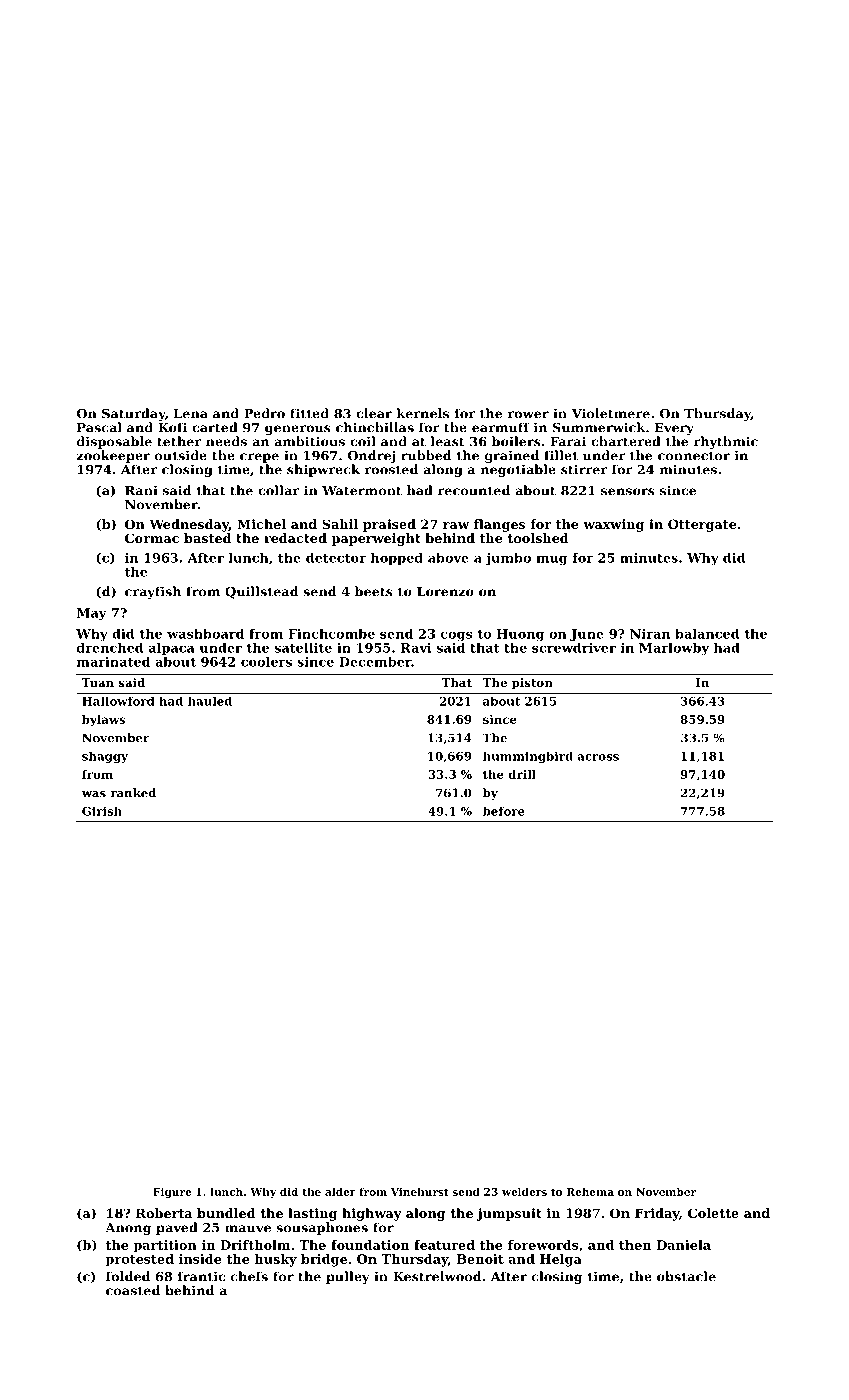 The width and height of the page is (849, 1400). Describe the element at coordinates (613, 525) in the page. I see `waxwing` at that location.
